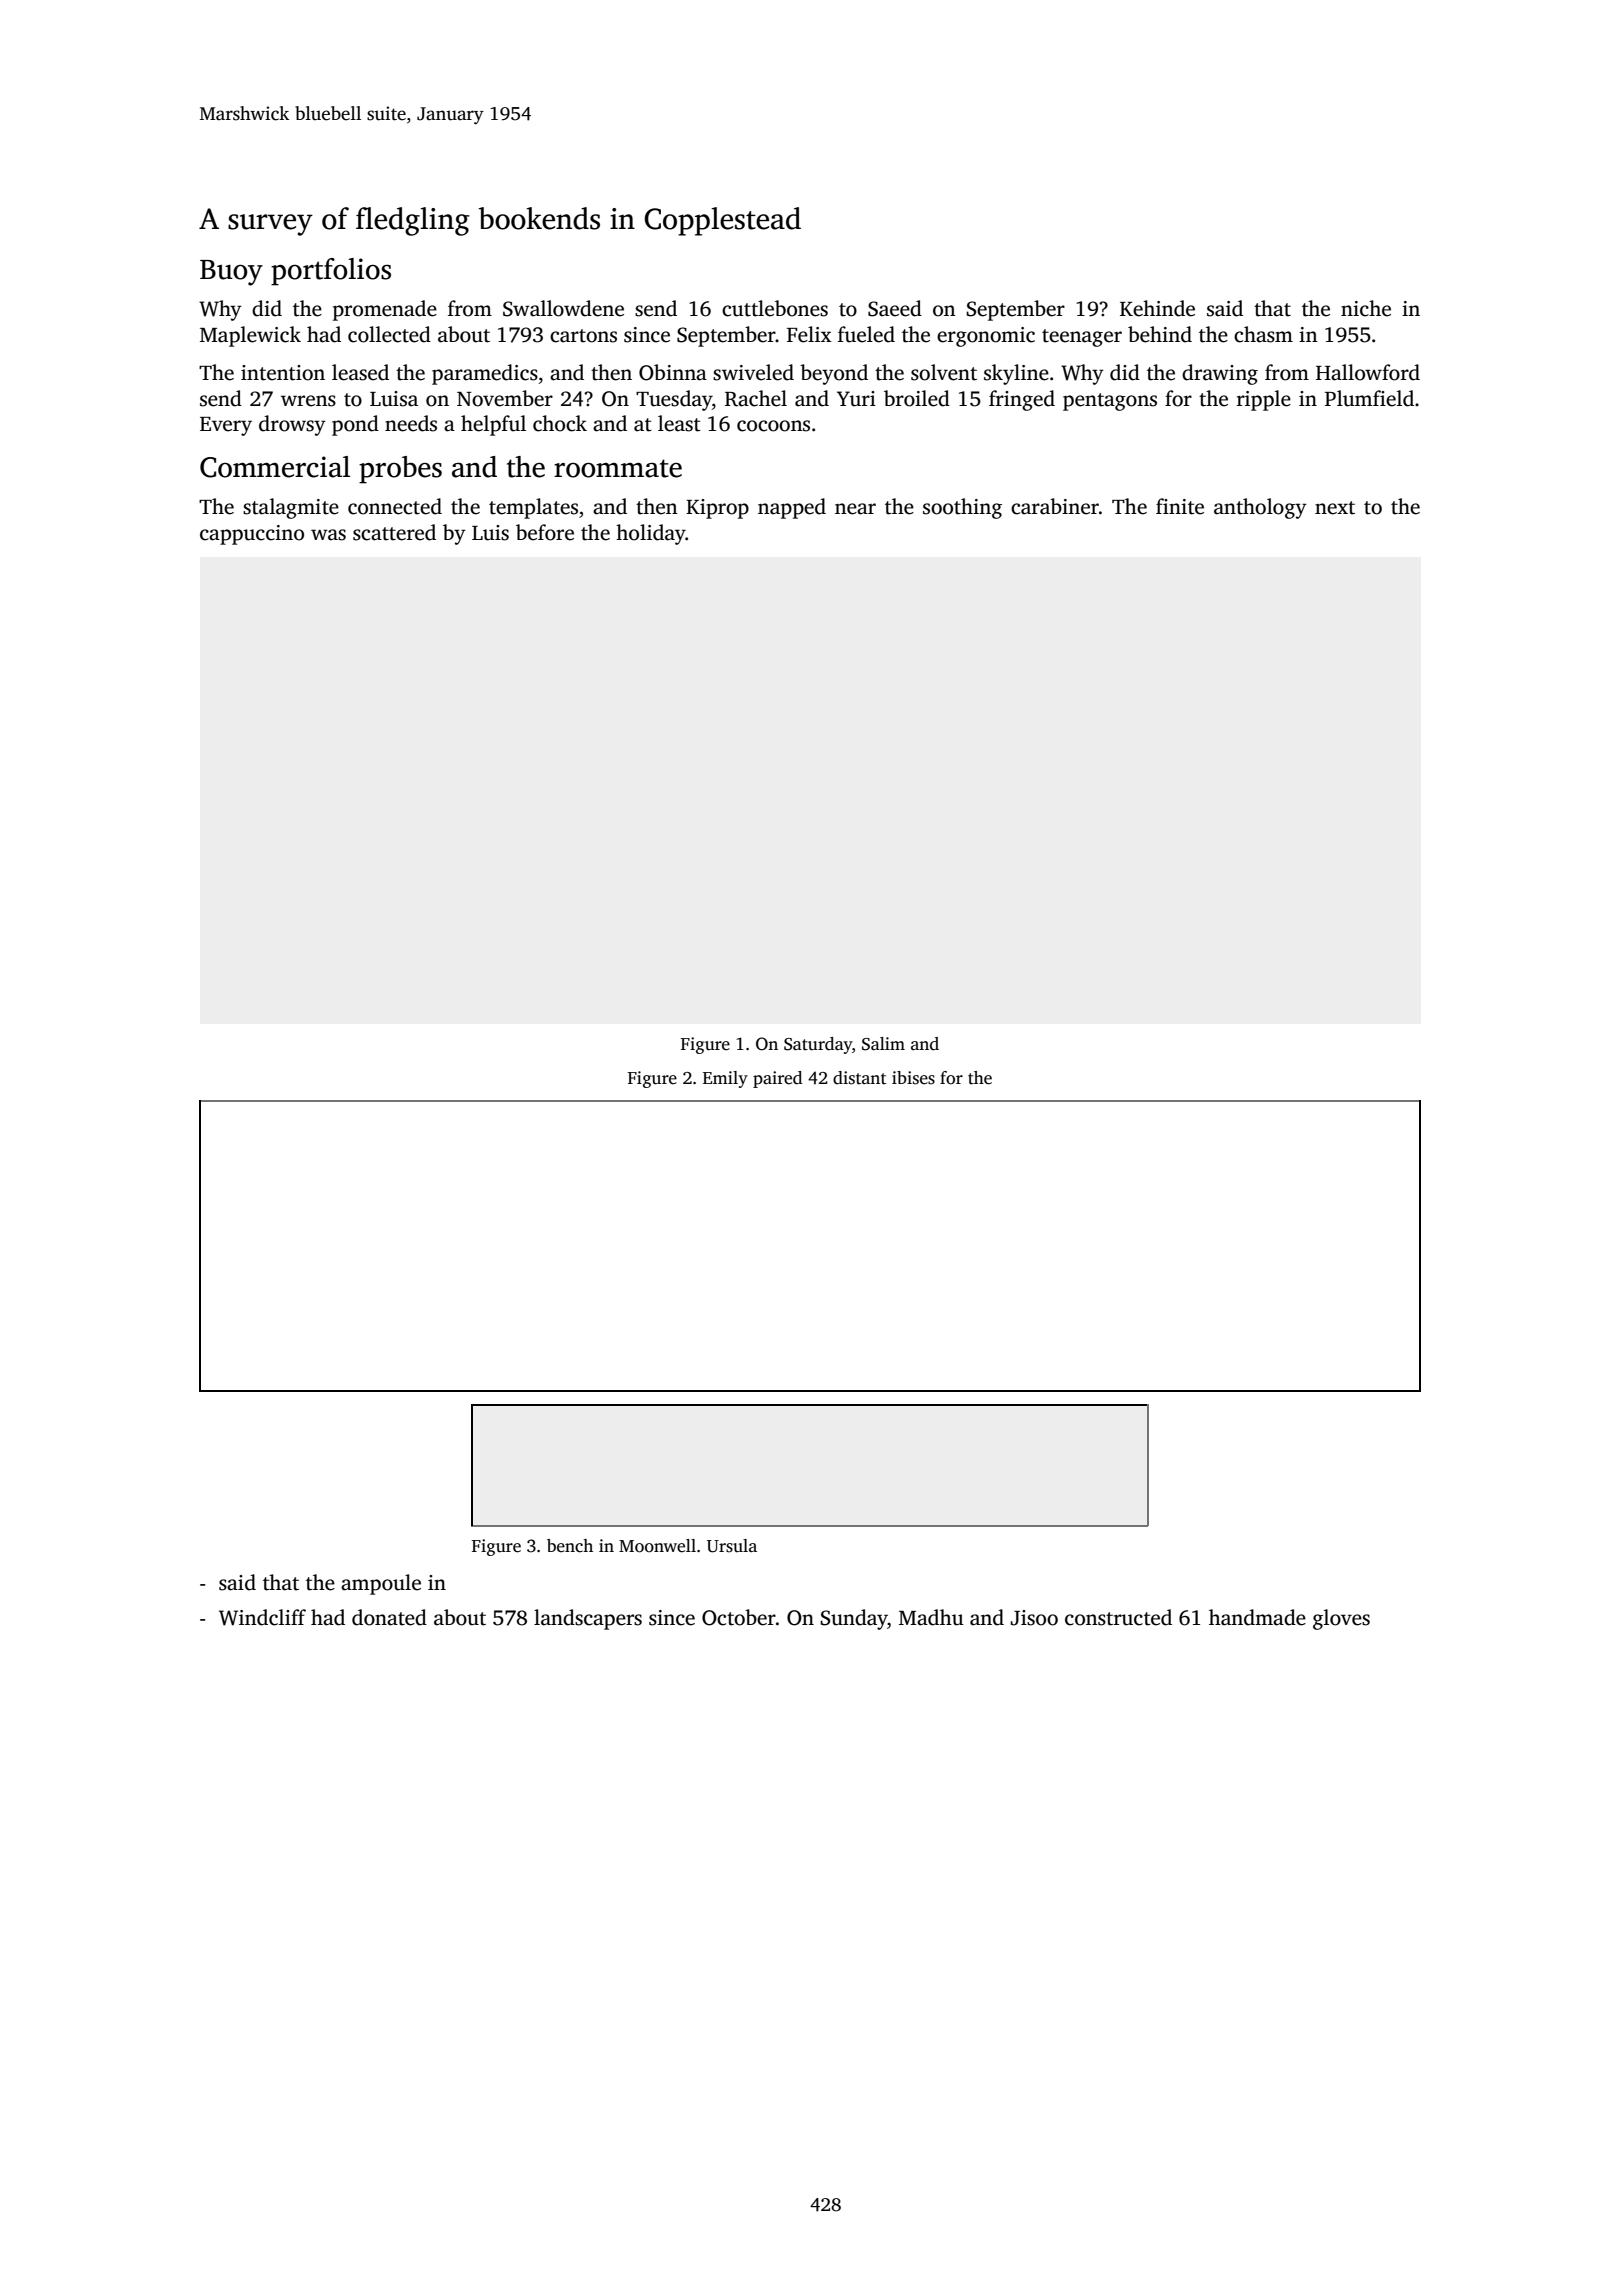 This screenshot has height=2292, width=1620. I want to click on distant, so click(859, 1078).
